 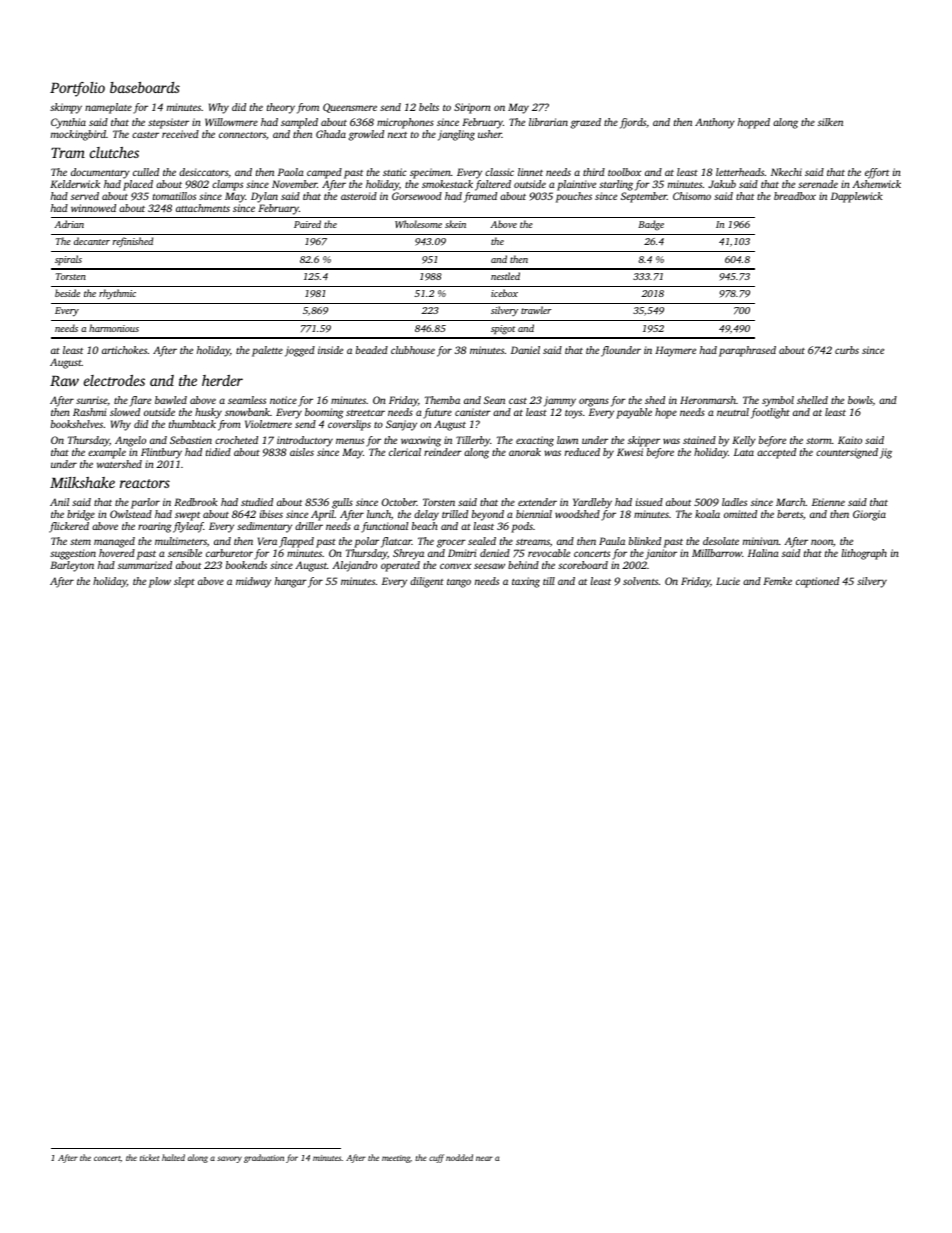 What do you see at coordinates (830, 122) in the image?
I see `silken` at bounding box center [830, 122].
